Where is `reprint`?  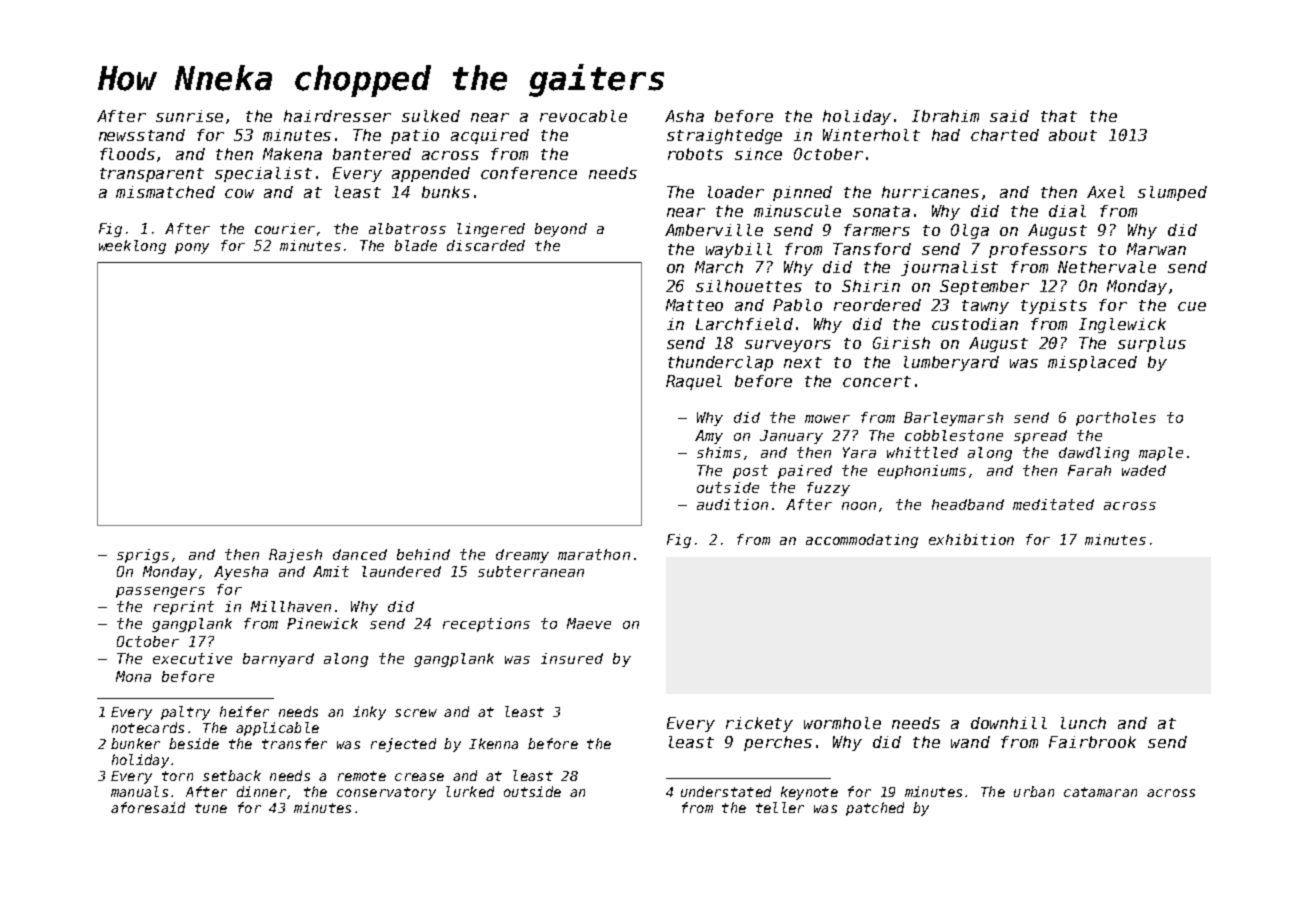 reprint is located at coordinates (184, 608).
